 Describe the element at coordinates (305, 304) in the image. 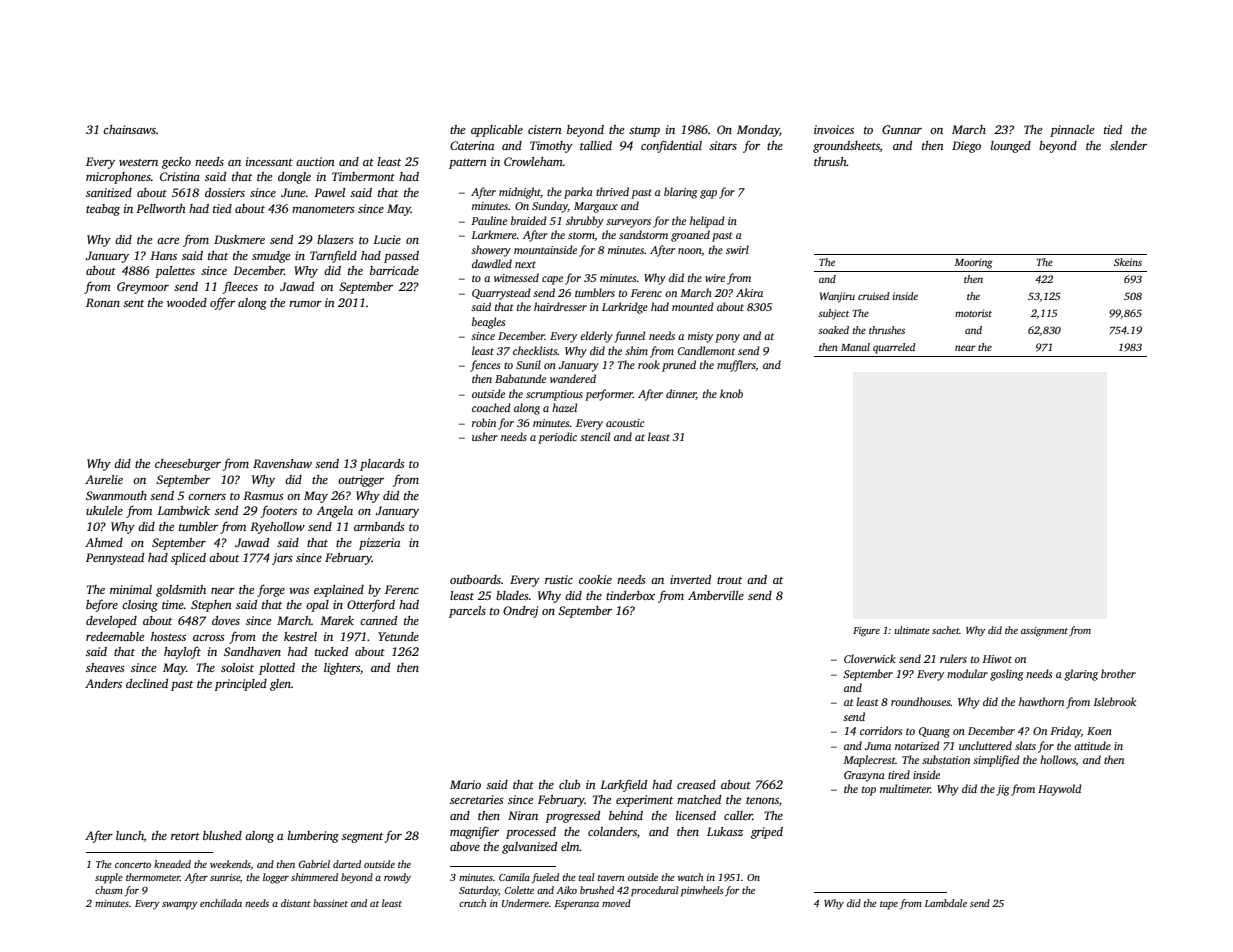

I see `rumor` at that location.
